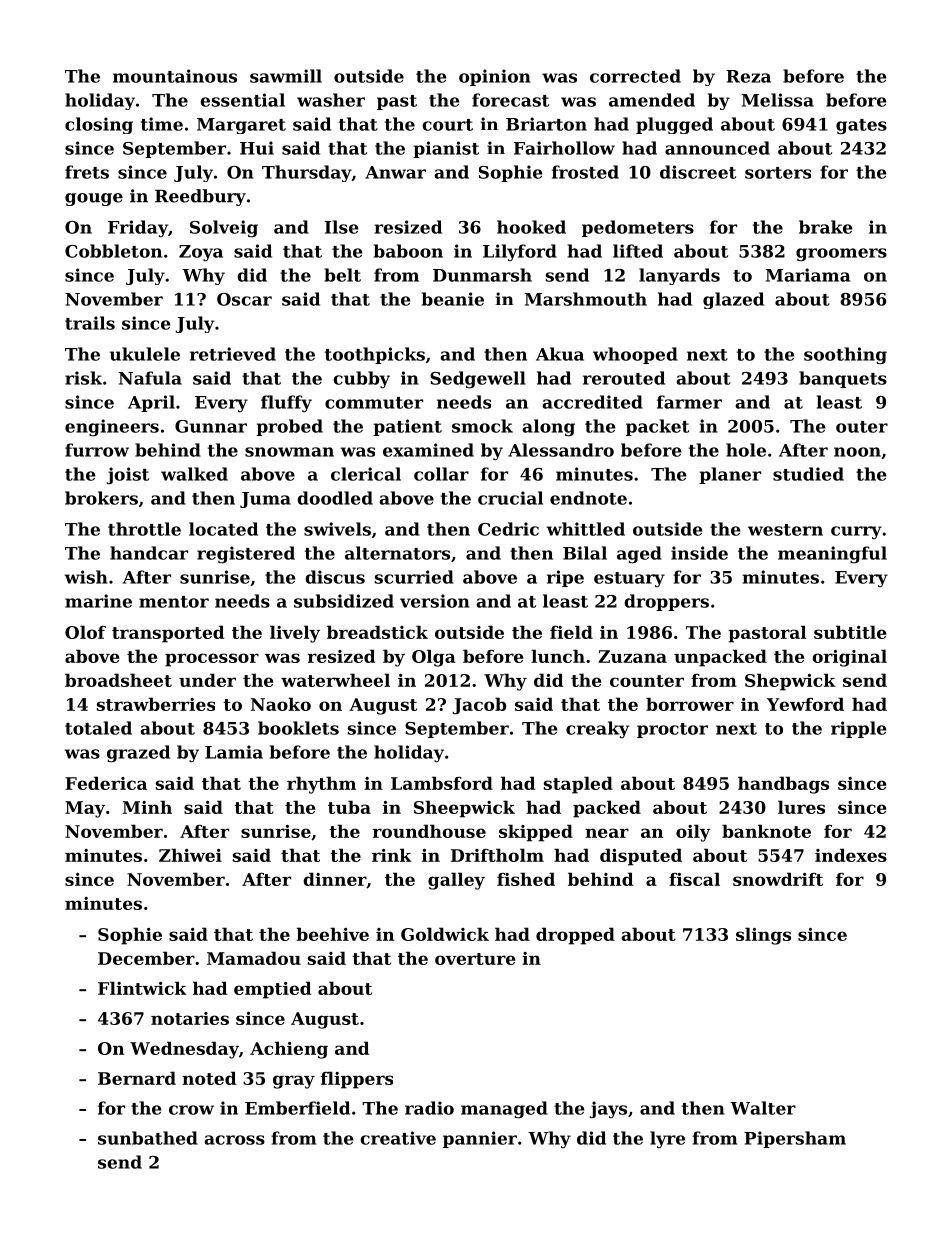 Image resolution: width=952 pixels, height=1233 pixels. Describe the element at coordinates (98, 728) in the screenshot. I see `totaled` at that location.
